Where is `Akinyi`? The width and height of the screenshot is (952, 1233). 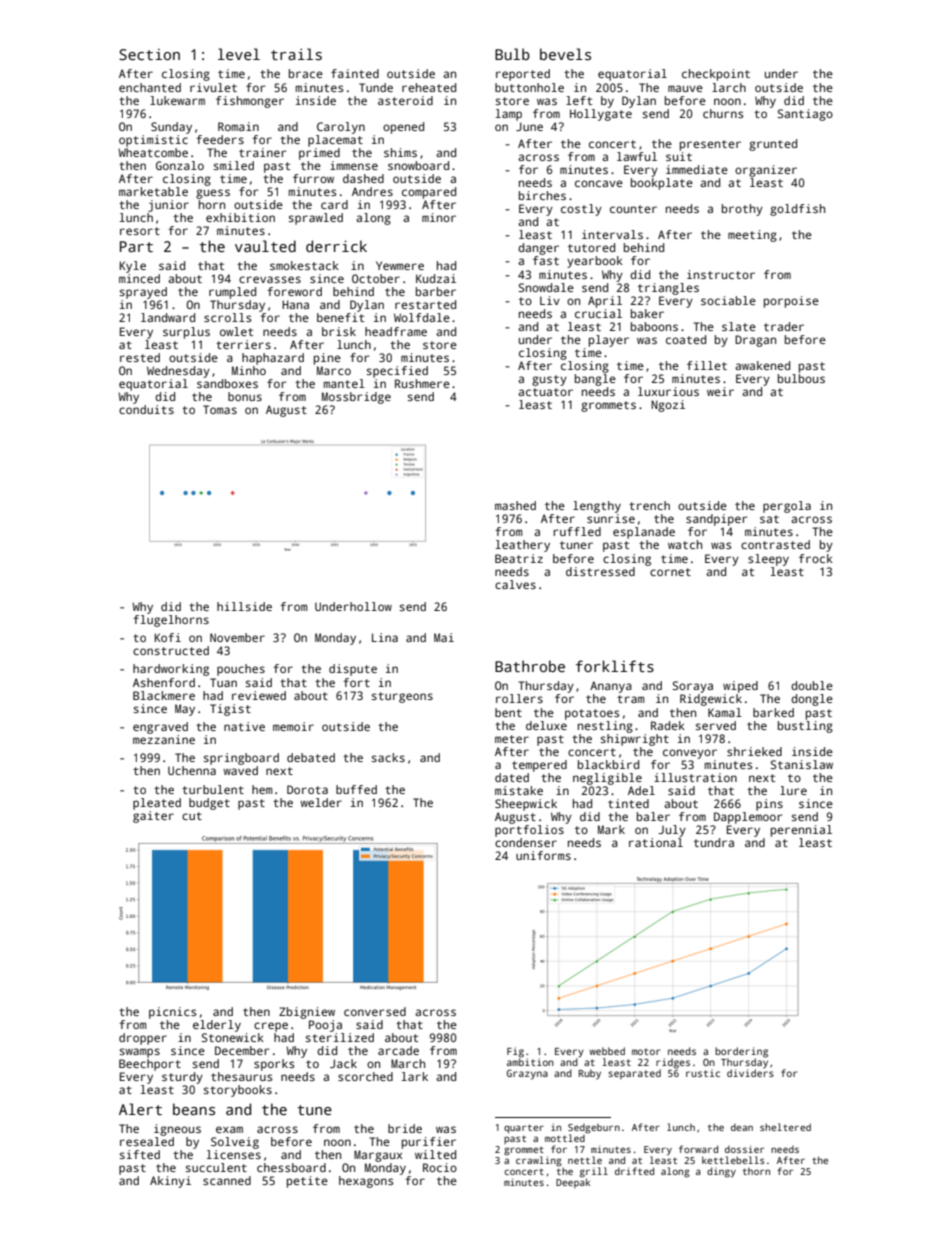
Akinyi is located at coordinates (170, 1182).
